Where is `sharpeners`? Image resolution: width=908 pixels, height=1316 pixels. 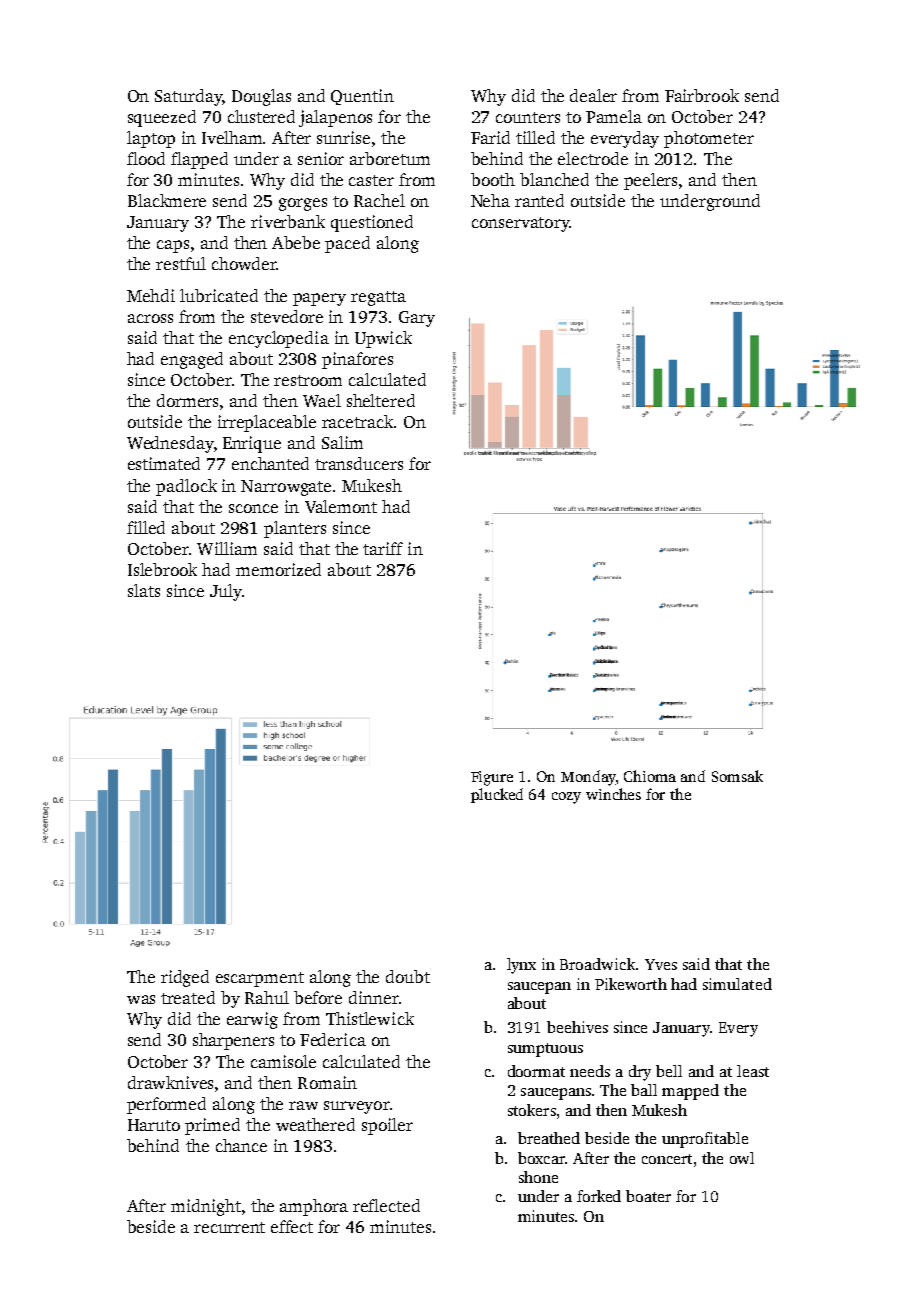
sharpeners is located at coordinates (233, 1041).
